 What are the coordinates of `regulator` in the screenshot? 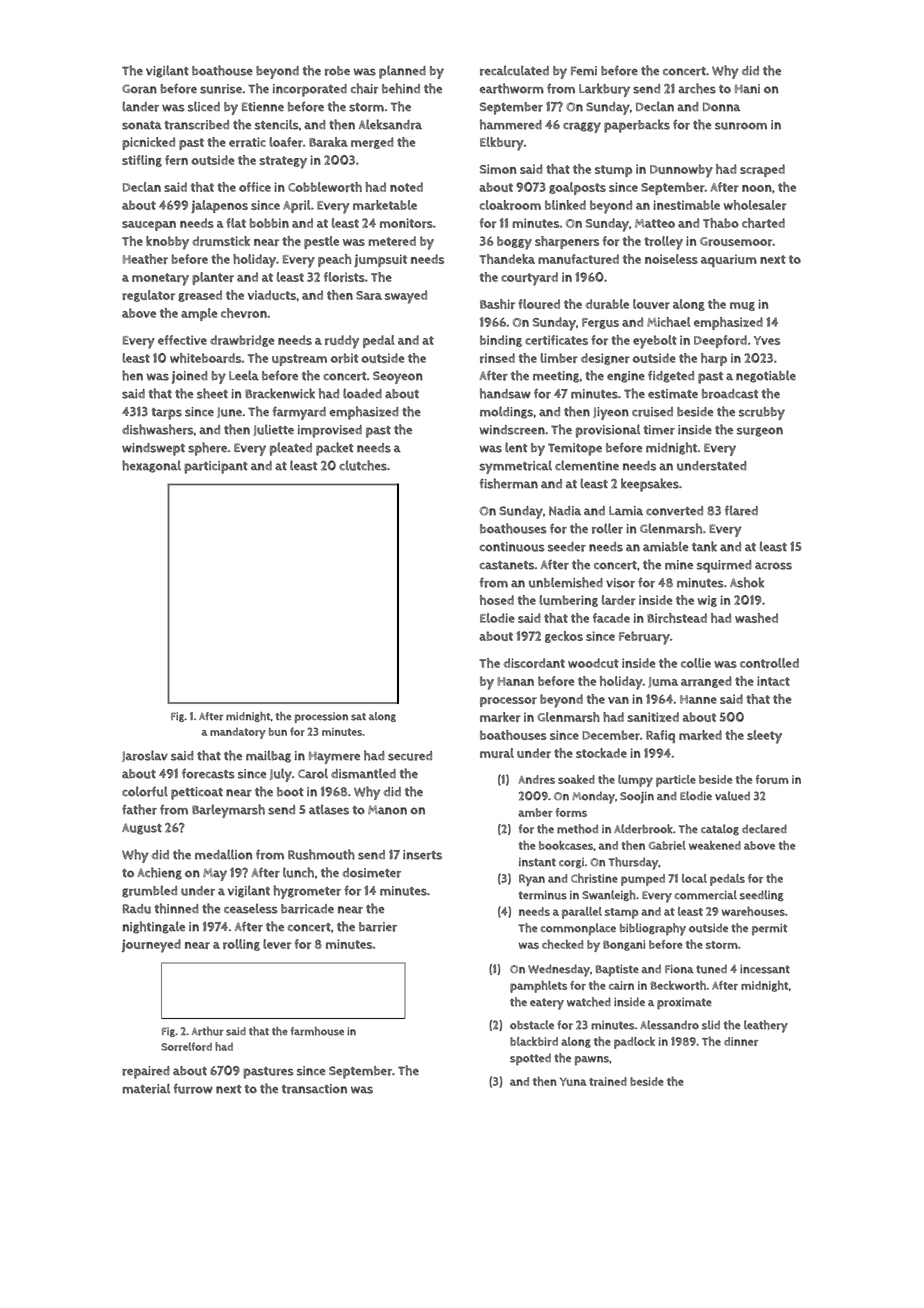 It's located at (148, 296).
